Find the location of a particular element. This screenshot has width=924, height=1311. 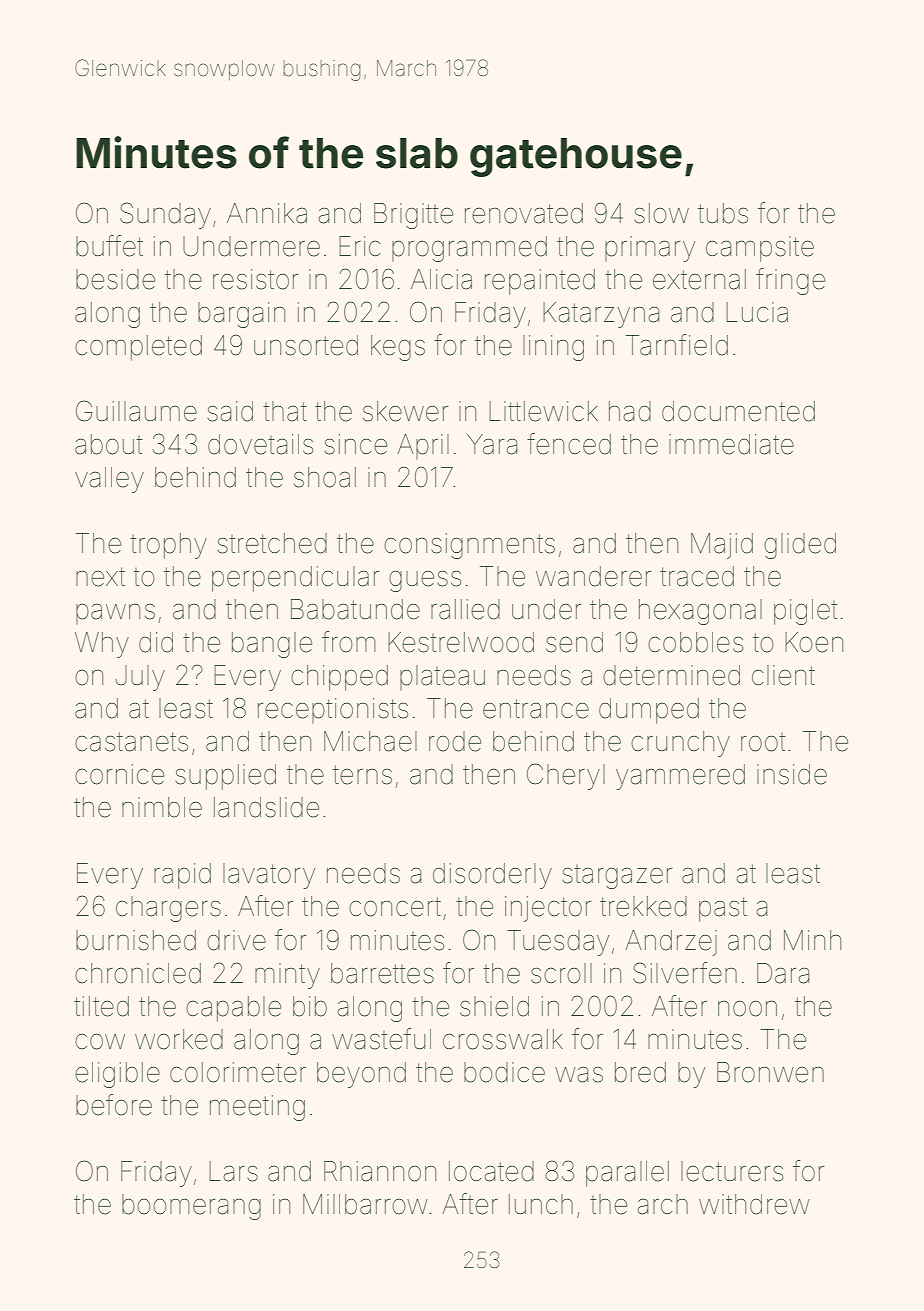

programmed is located at coordinates (469, 249).
